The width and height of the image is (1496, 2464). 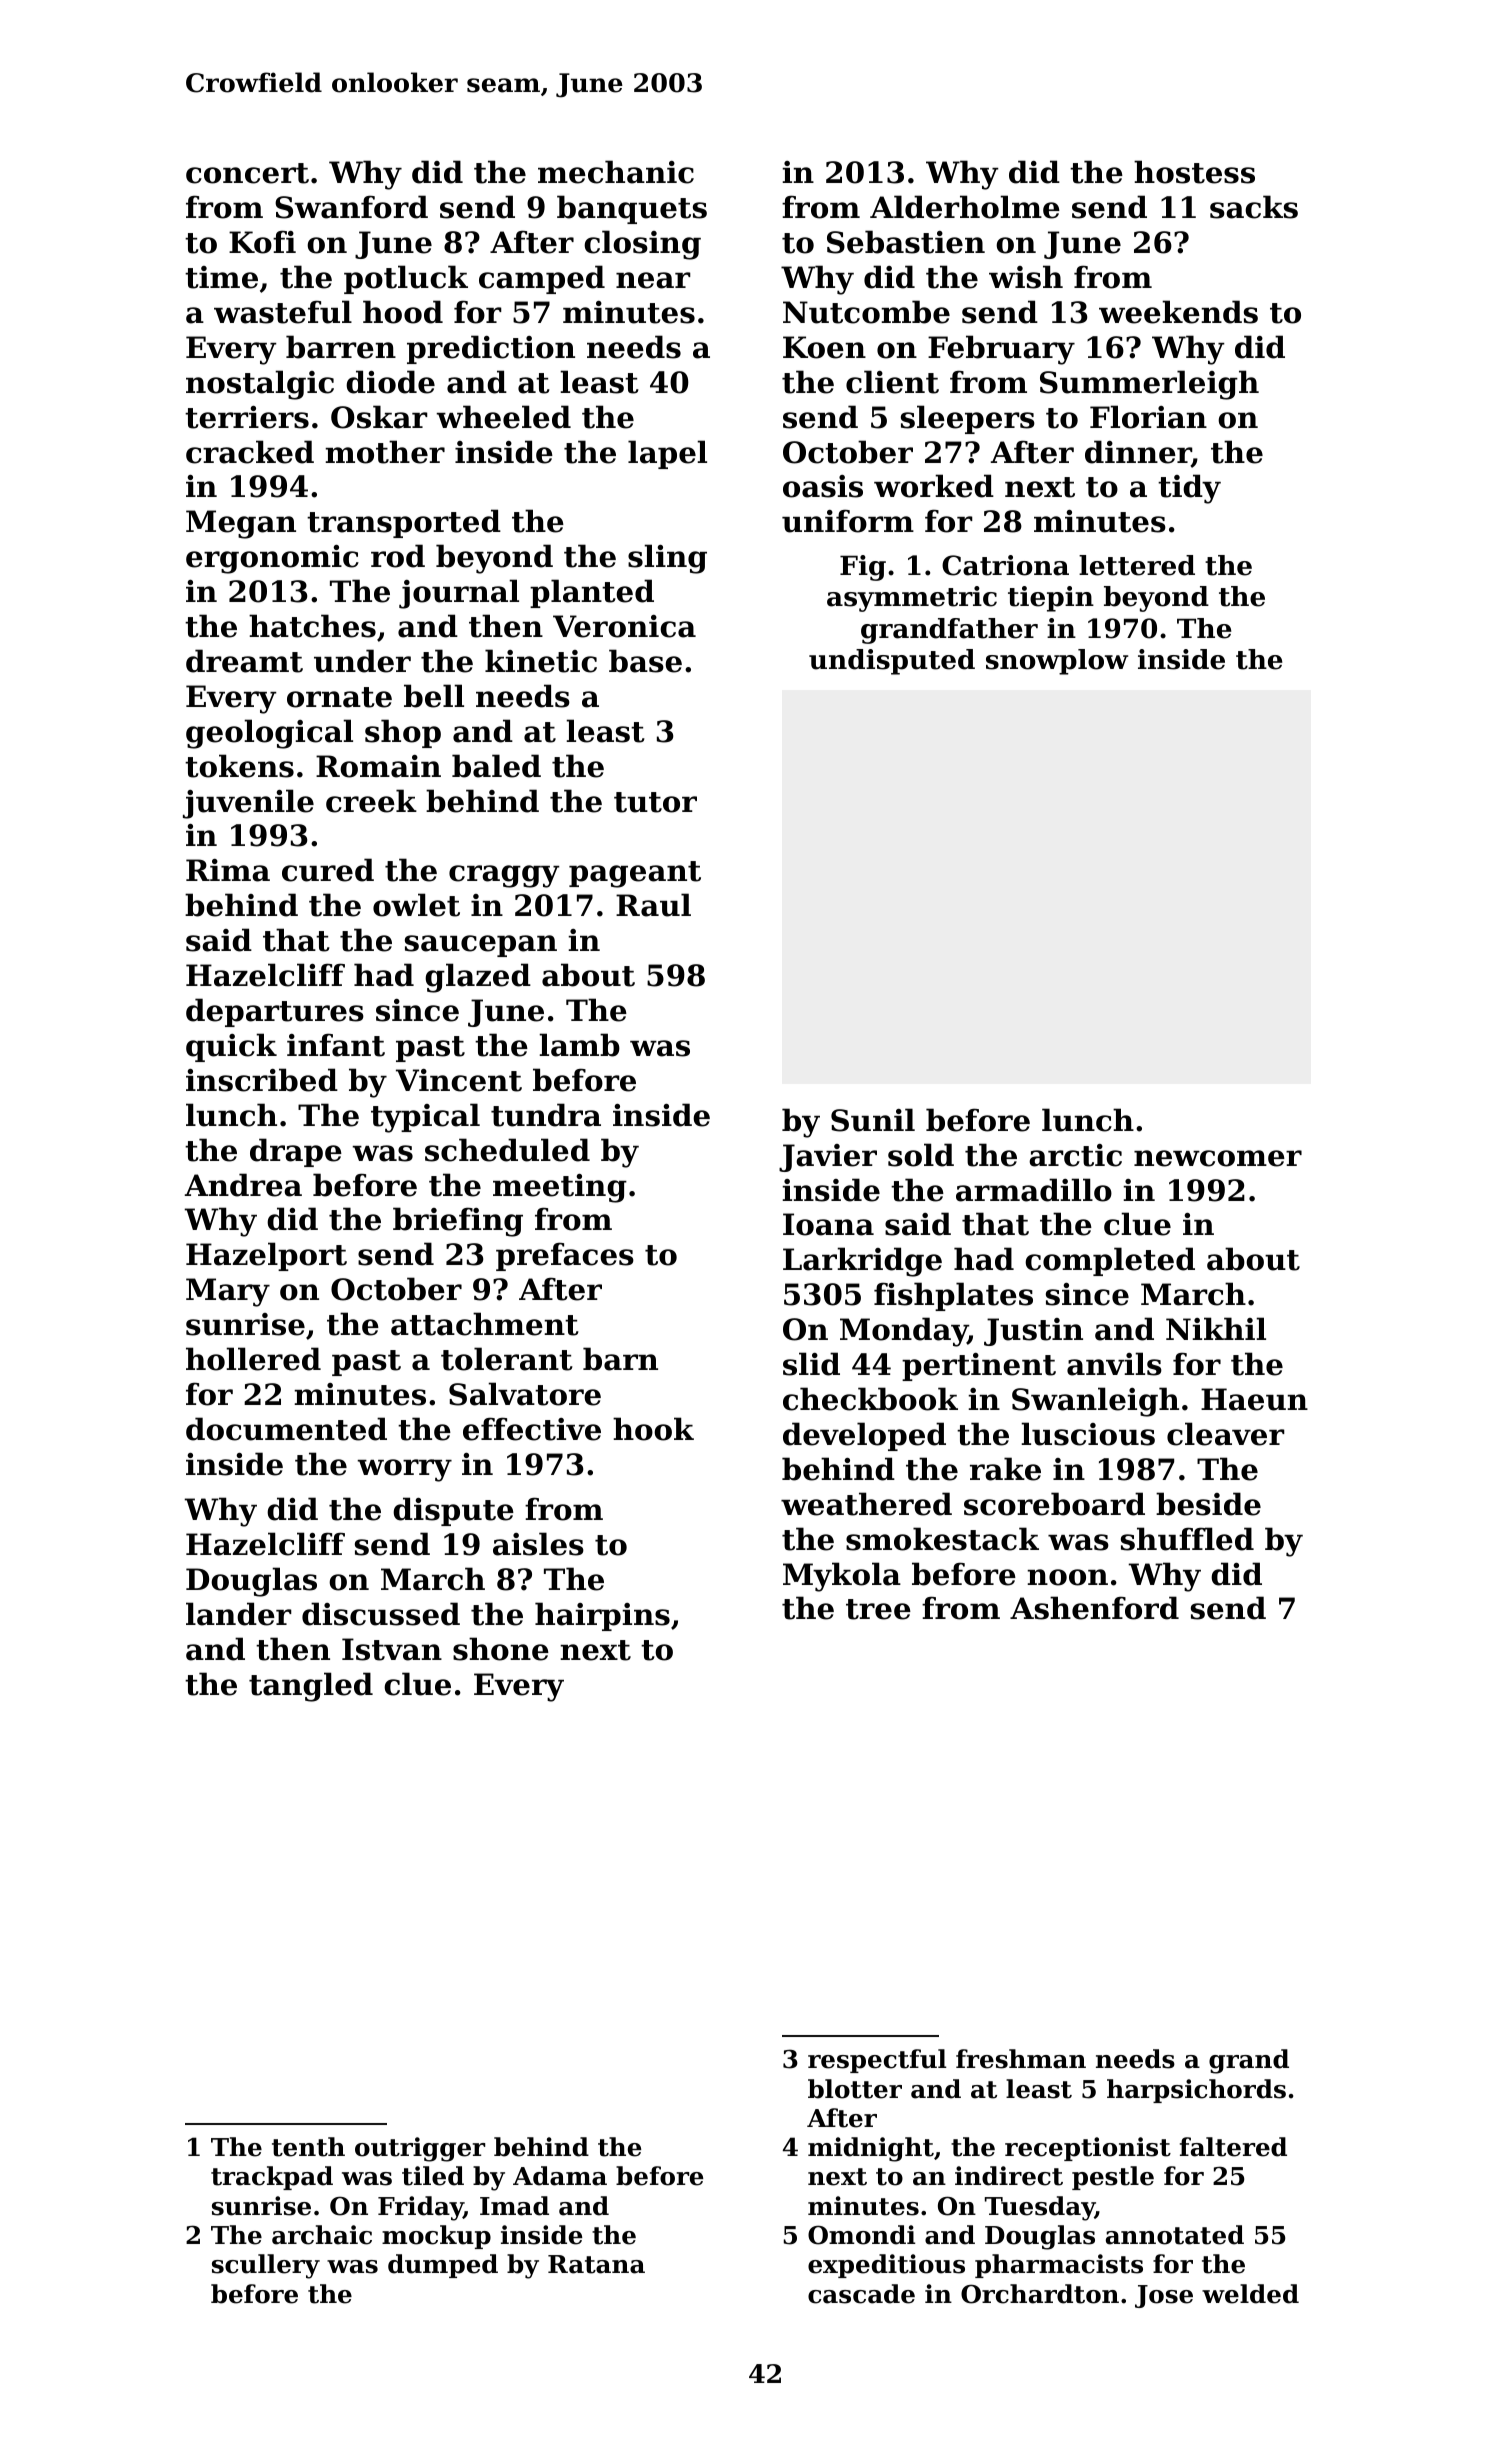 I want to click on owlet, so click(x=416, y=905).
